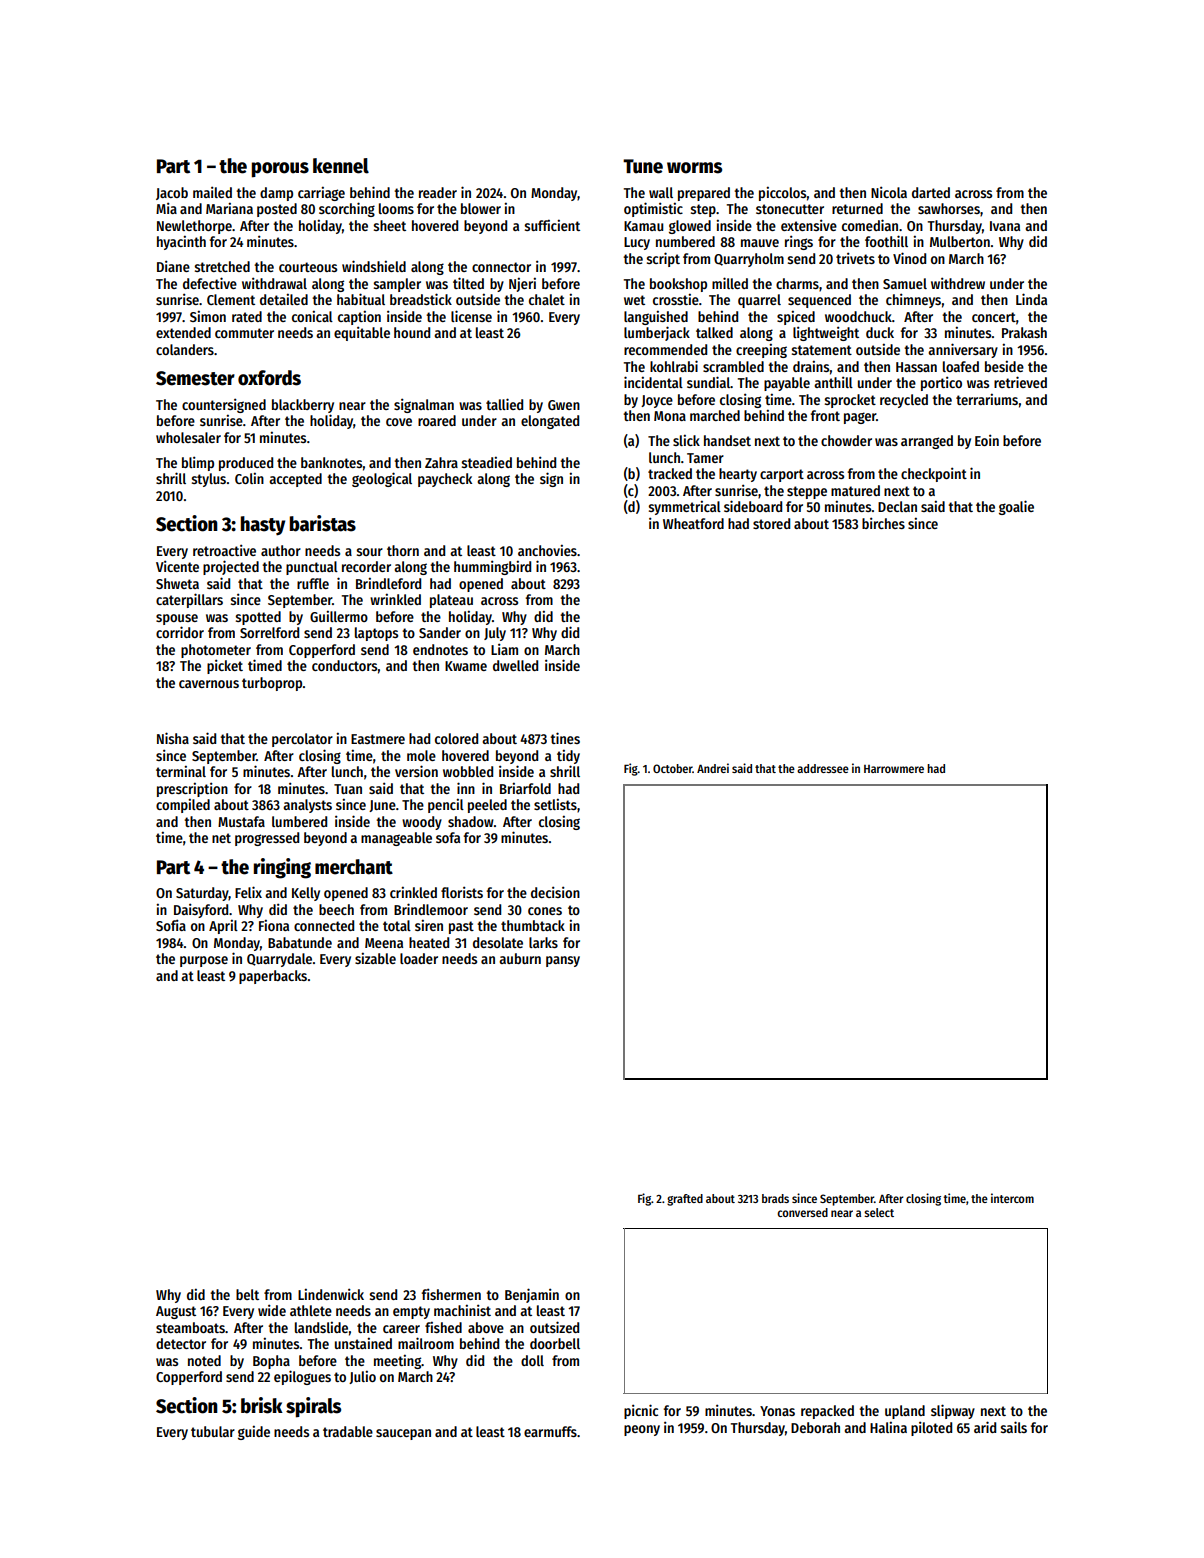  I want to click on connector, so click(501, 267).
